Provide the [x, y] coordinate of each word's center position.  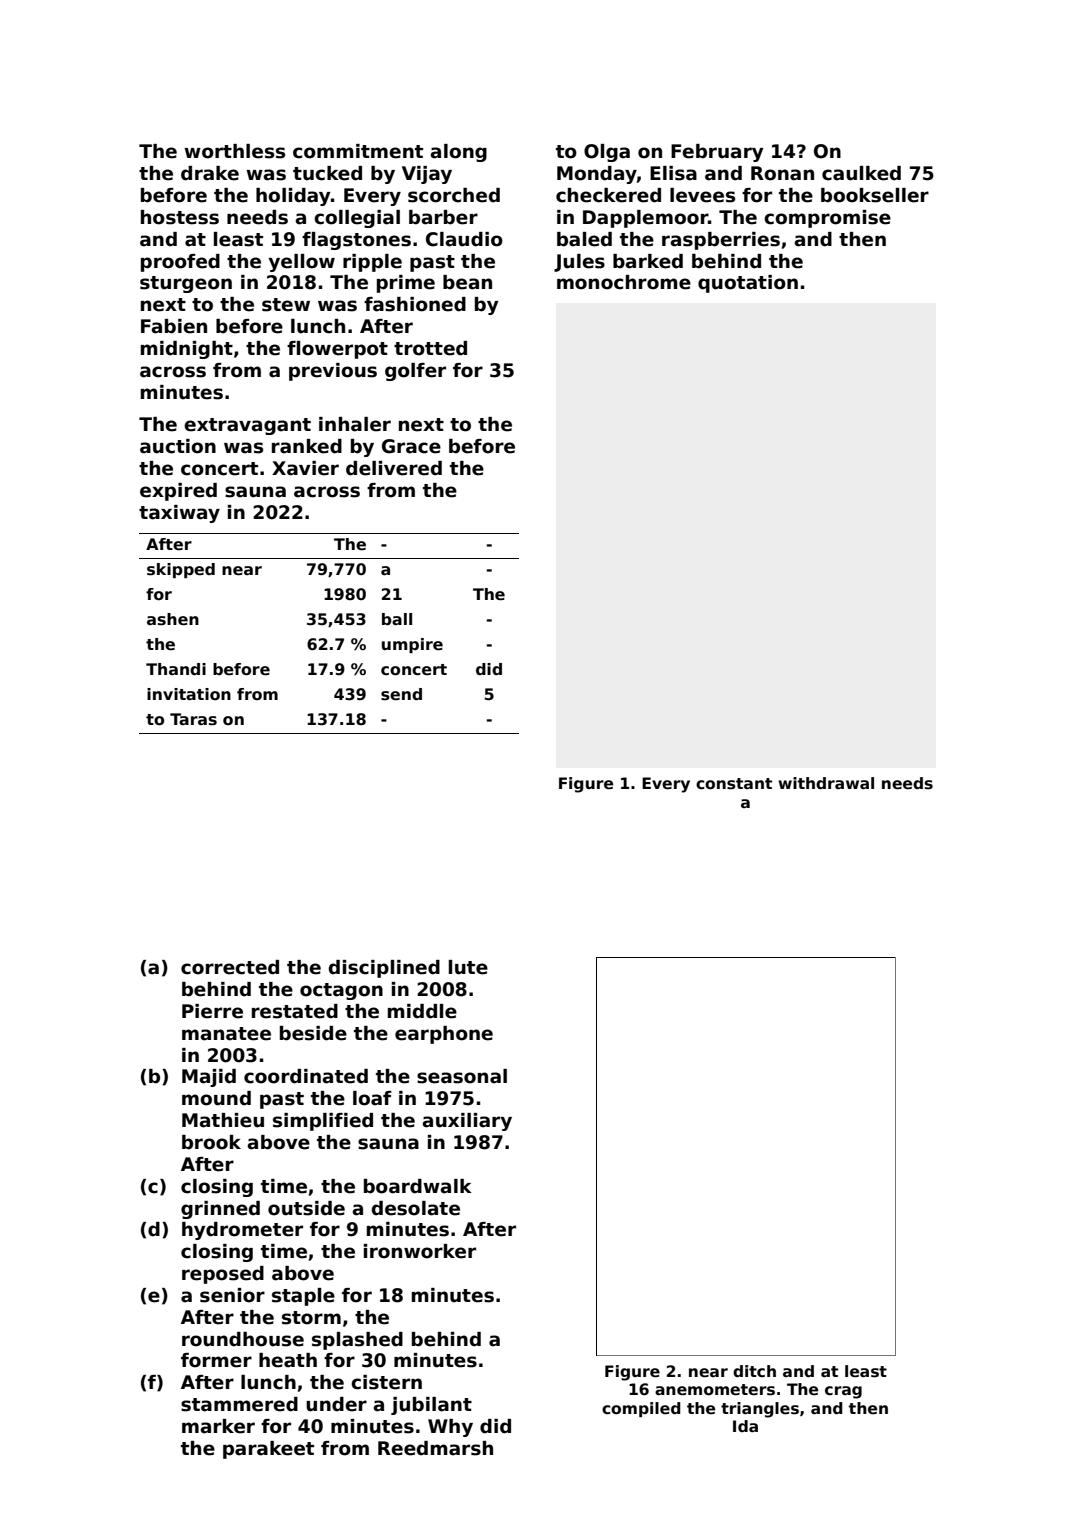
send [401, 694]
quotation [748, 284]
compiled [641, 1409]
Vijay [427, 175]
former [216, 1360]
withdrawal [826, 783]
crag [843, 1392]
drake [210, 173]
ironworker [420, 1251]
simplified [323, 1122]
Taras [193, 719]
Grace [411, 446]
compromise [827, 219]
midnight [187, 350]
